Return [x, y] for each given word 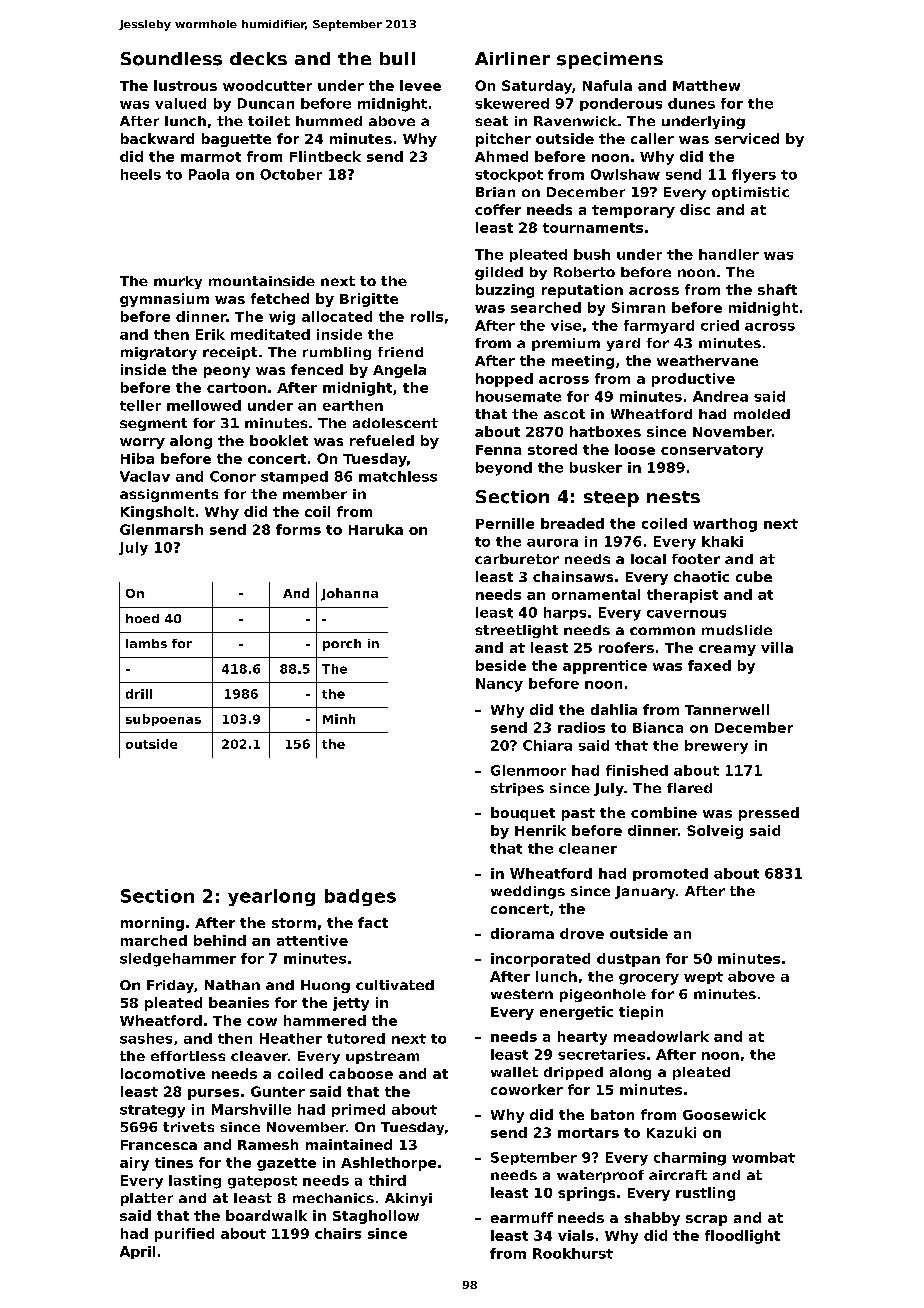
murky [178, 282]
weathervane [707, 360]
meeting [583, 362]
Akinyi [408, 1199]
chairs [338, 1233]
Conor [233, 476]
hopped [504, 380]
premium [566, 344]
